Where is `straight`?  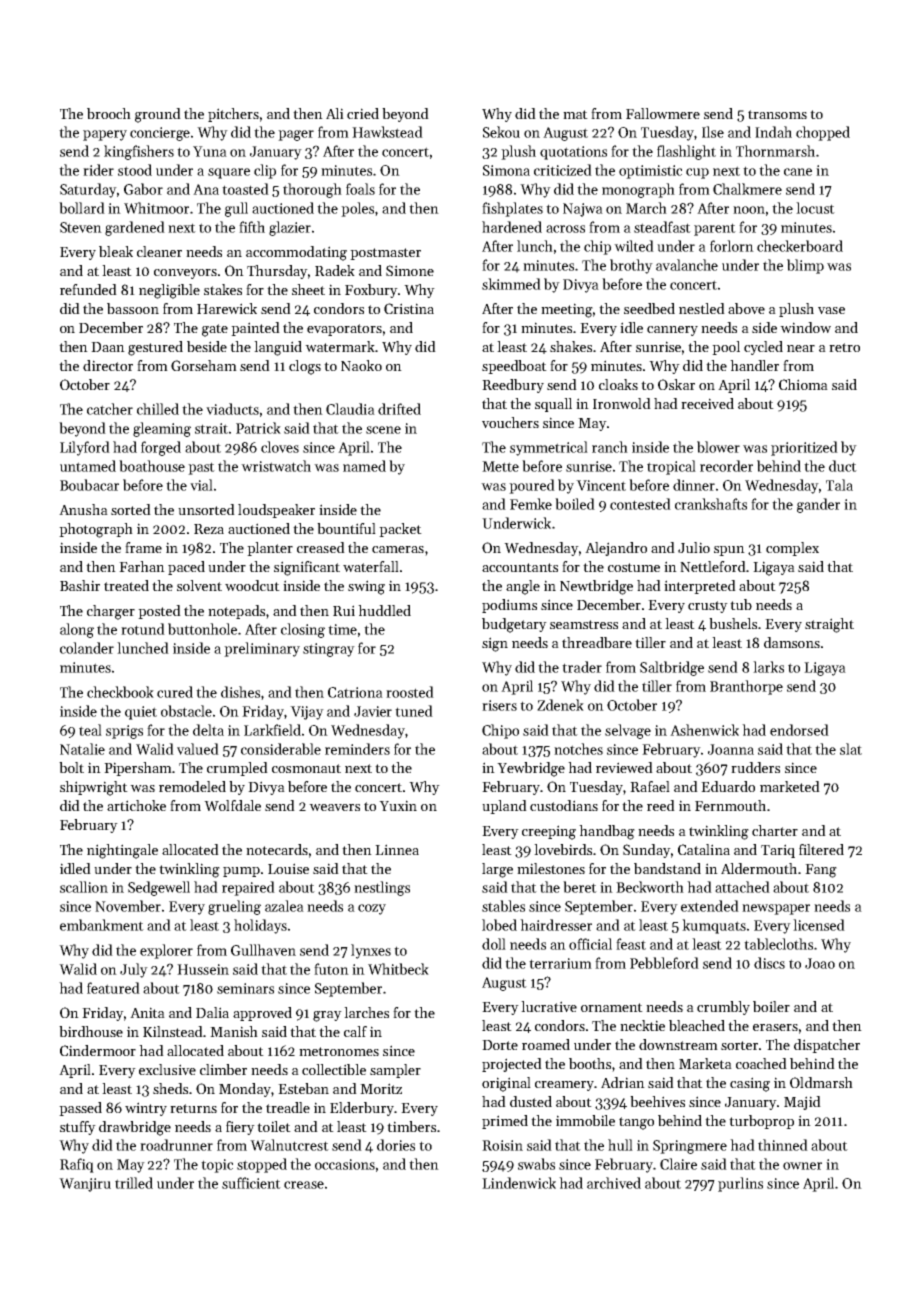
straight is located at coordinates (829, 625).
